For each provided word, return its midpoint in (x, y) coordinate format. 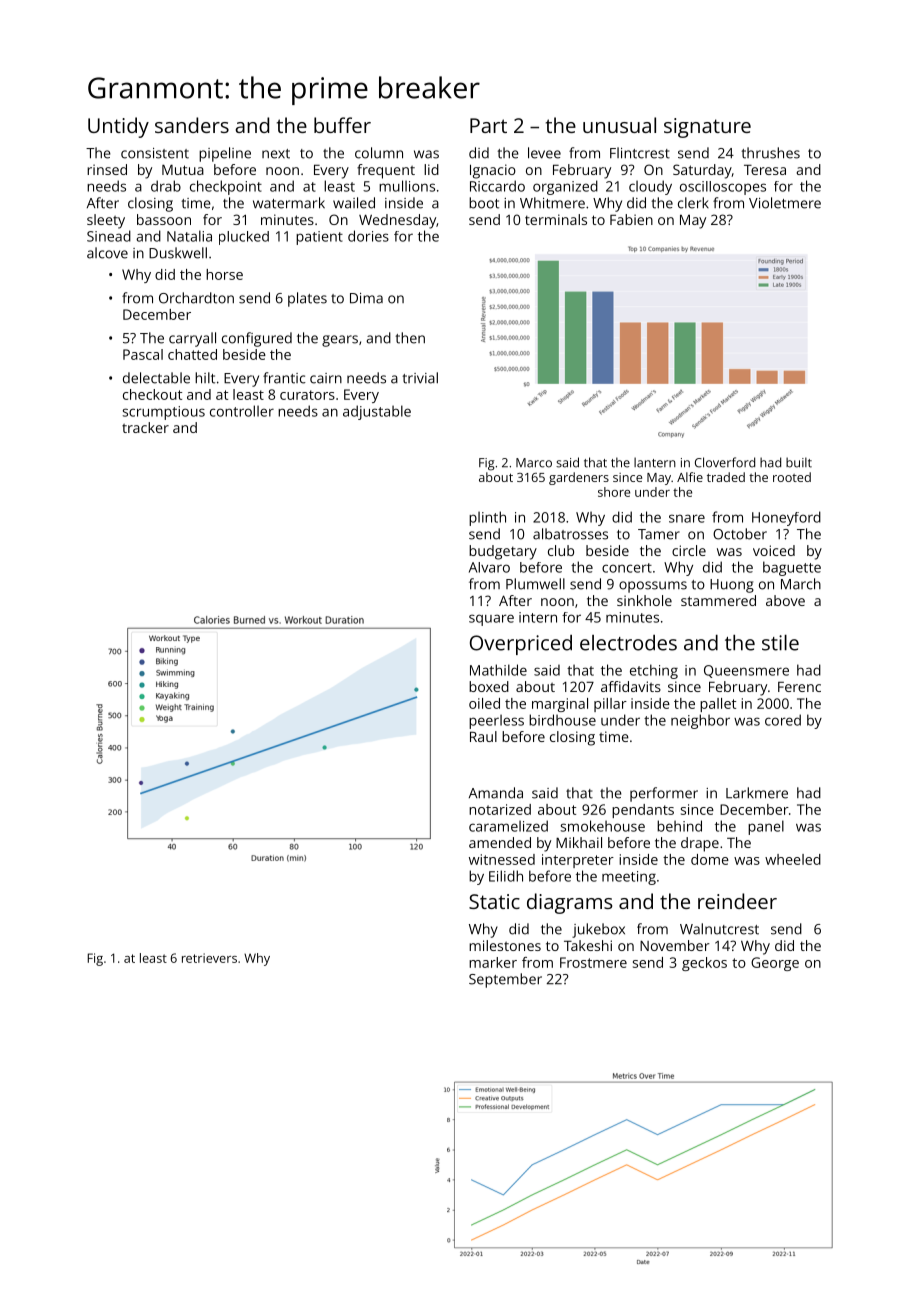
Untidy (118, 127)
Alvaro (489, 567)
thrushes (770, 153)
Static (494, 901)
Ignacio (493, 171)
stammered (718, 600)
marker (493, 962)
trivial (420, 378)
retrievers (209, 958)
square (491, 620)
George (775, 964)
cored (783, 720)
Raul (483, 736)
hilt (205, 378)
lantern (655, 462)
